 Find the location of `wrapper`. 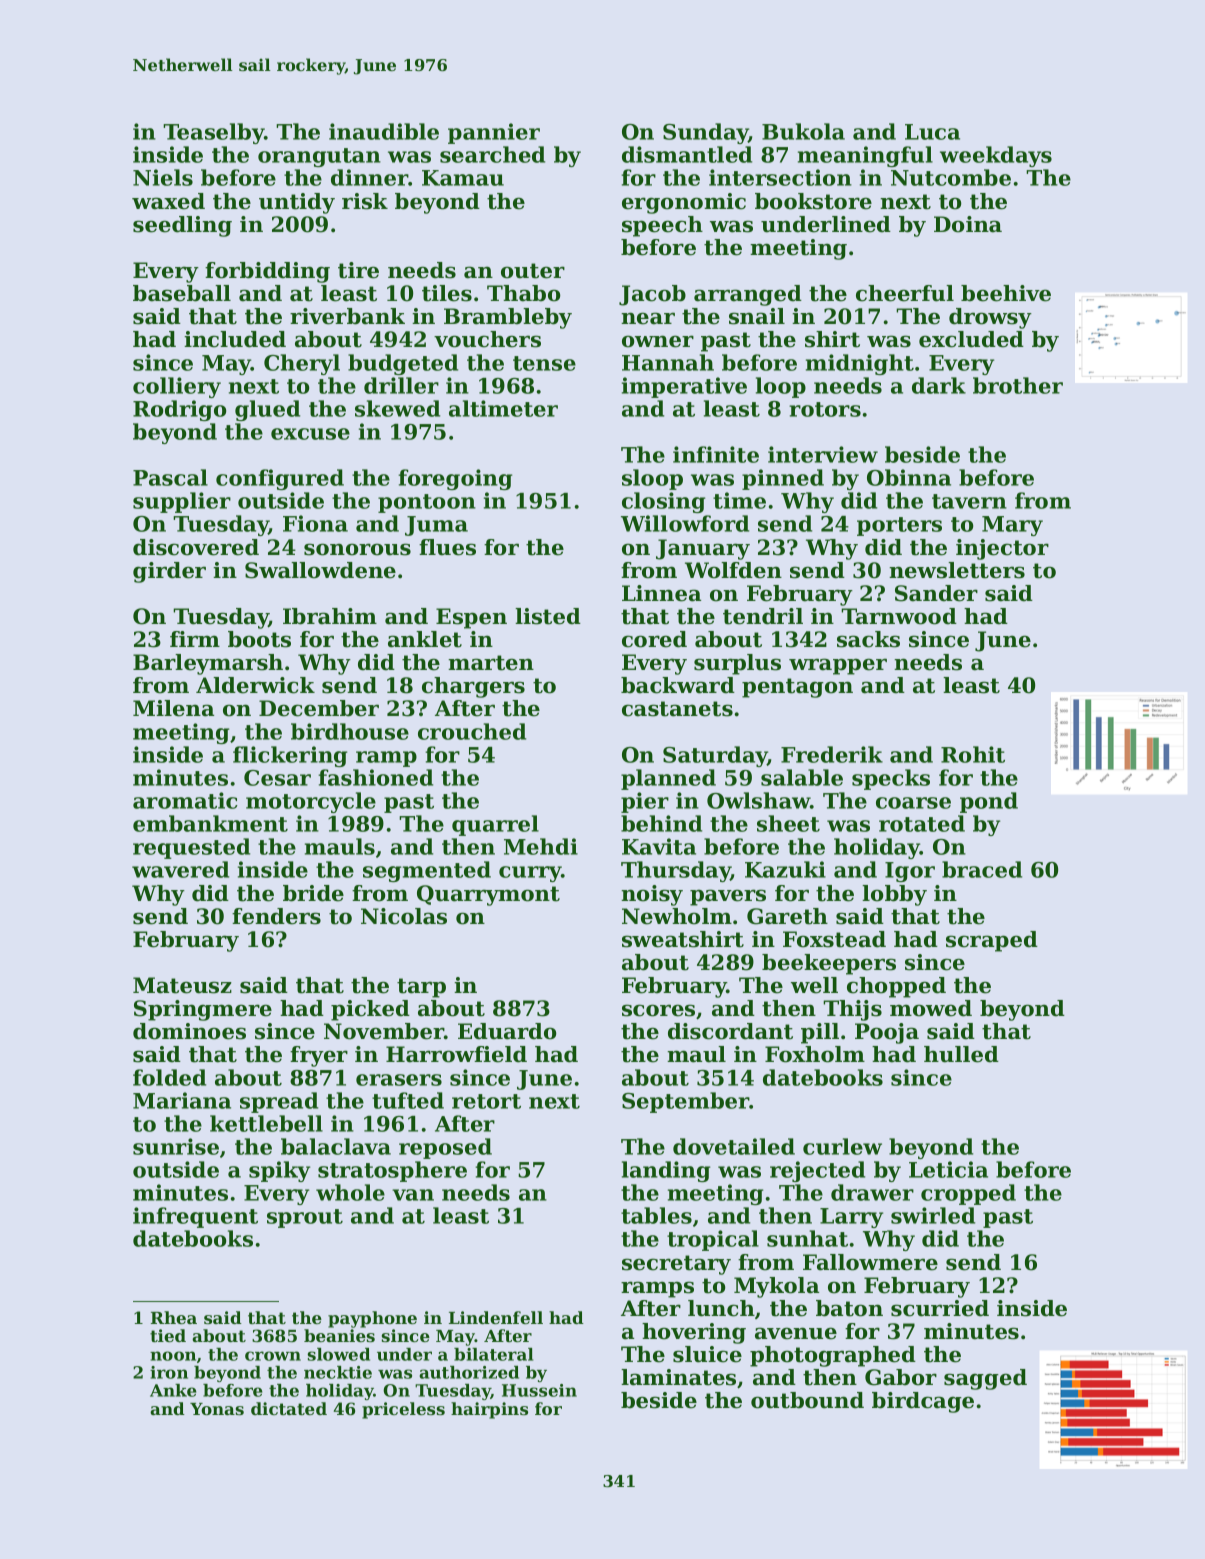

wrapper is located at coordinates (838, 666).
